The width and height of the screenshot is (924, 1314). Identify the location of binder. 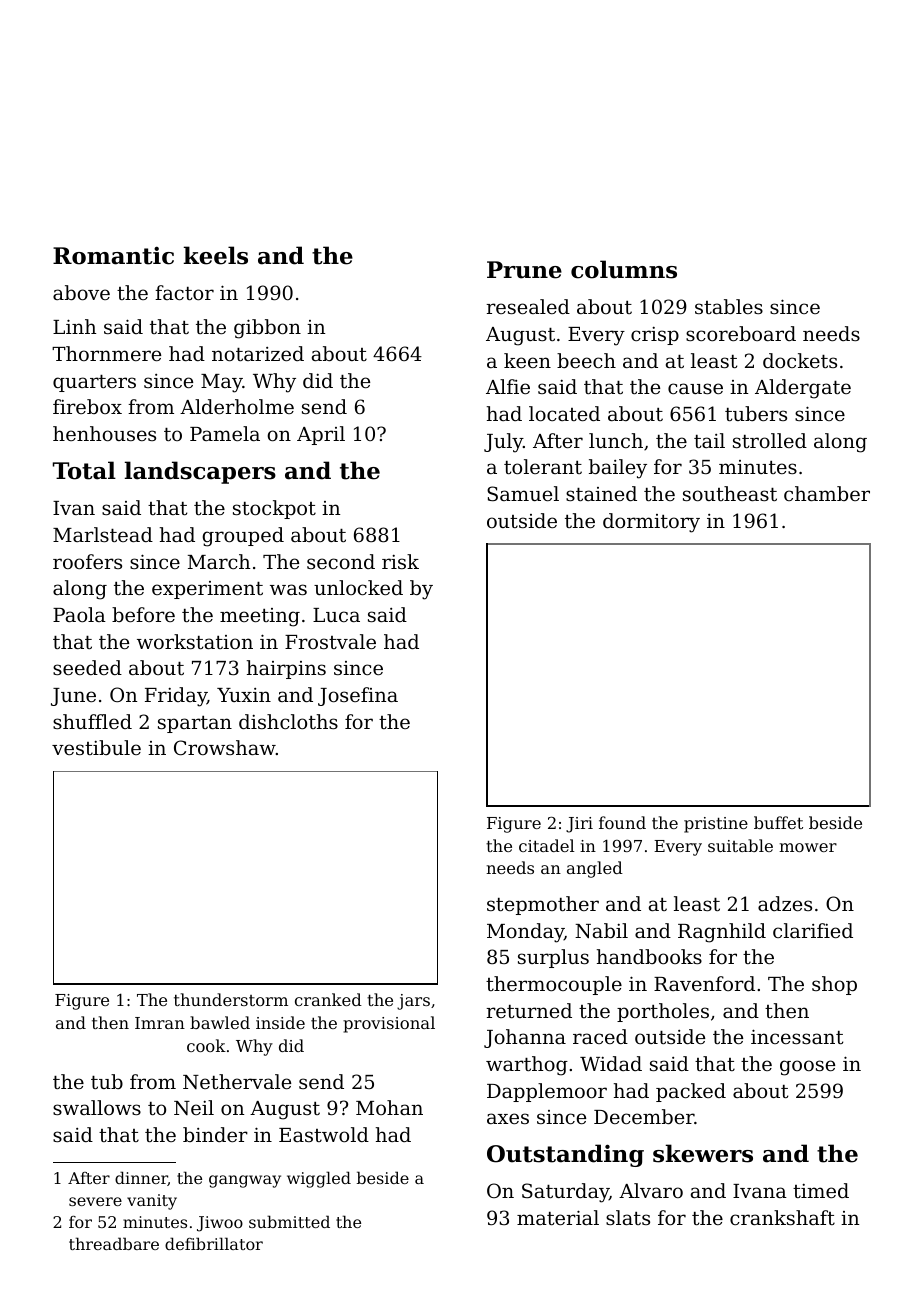
(215, 1134).
